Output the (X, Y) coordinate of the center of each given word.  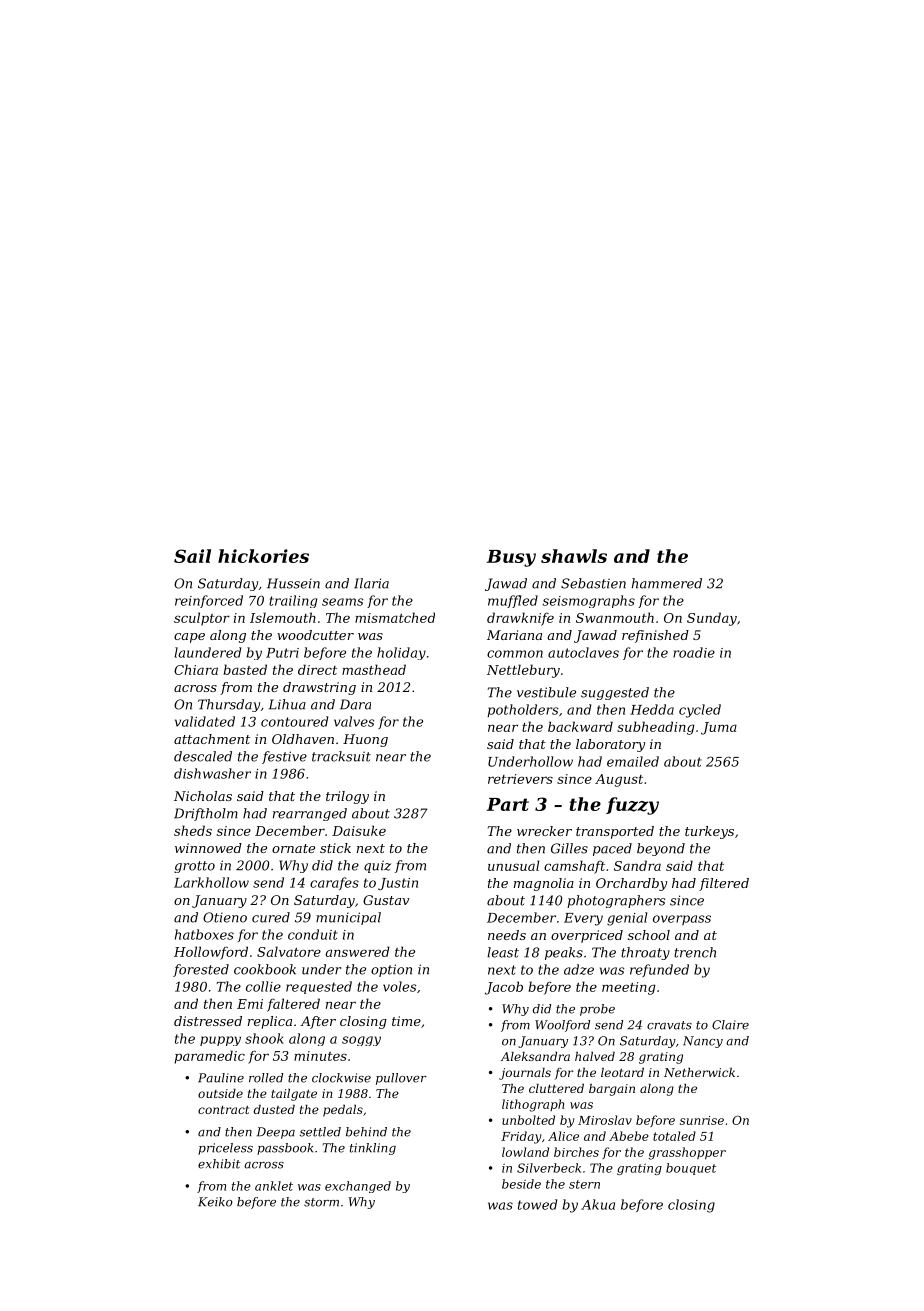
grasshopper (687, 1153)
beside (521, 1184)
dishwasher (212, 773)
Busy (511, 558)
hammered (667, 583)
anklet (274, 1186)
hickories (263, 556)
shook (264, 1038)
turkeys (709, 832)
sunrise (702, 1120)
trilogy (347, 797)
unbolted (528, 1120)
